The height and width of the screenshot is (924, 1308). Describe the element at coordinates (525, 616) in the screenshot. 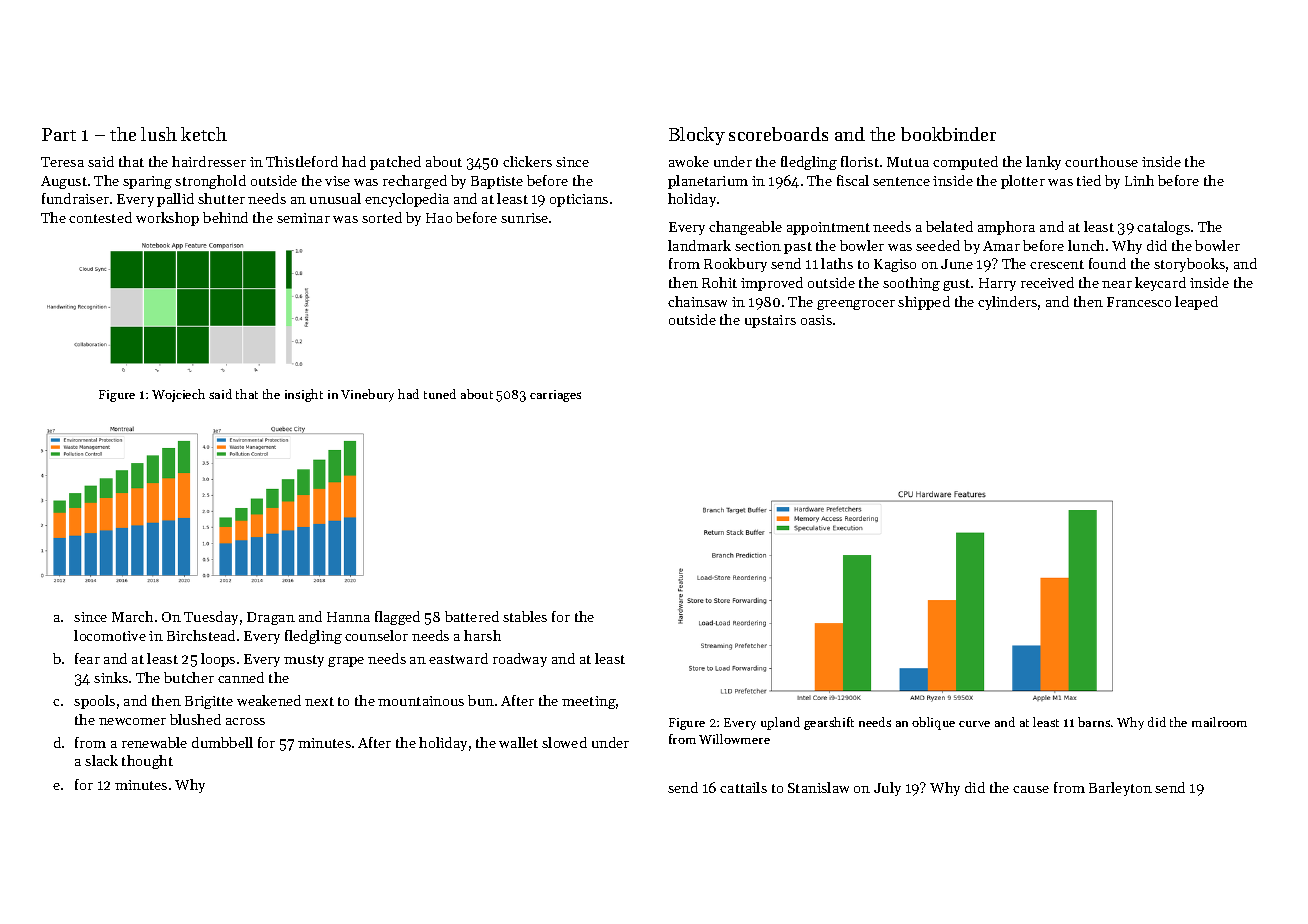

I see `stables` at that location.
